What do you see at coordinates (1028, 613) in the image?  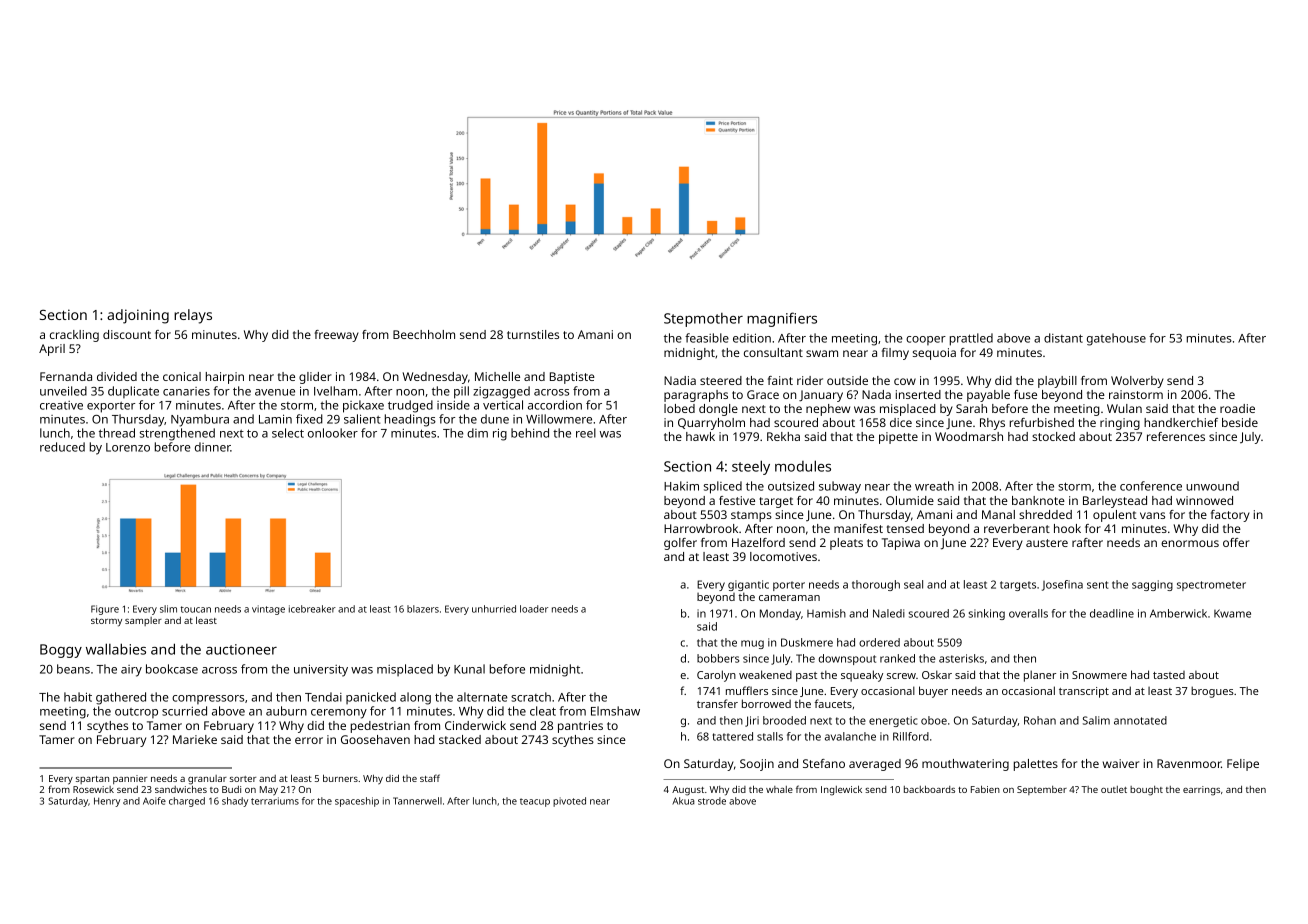 I see `overalls` at bounding box center [1028, 613].
